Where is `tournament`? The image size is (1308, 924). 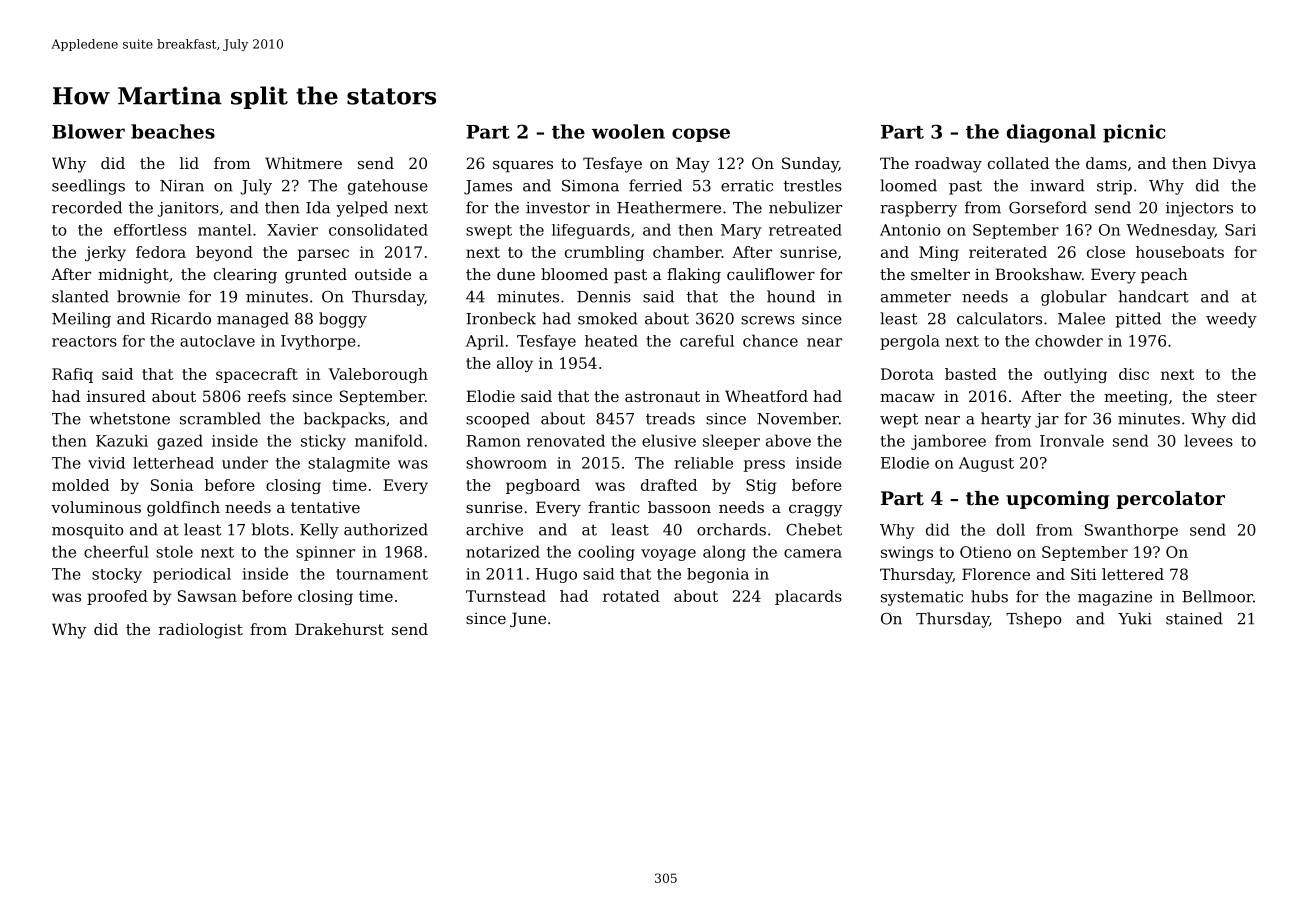
tournament is located at coordinates (382, 574).
